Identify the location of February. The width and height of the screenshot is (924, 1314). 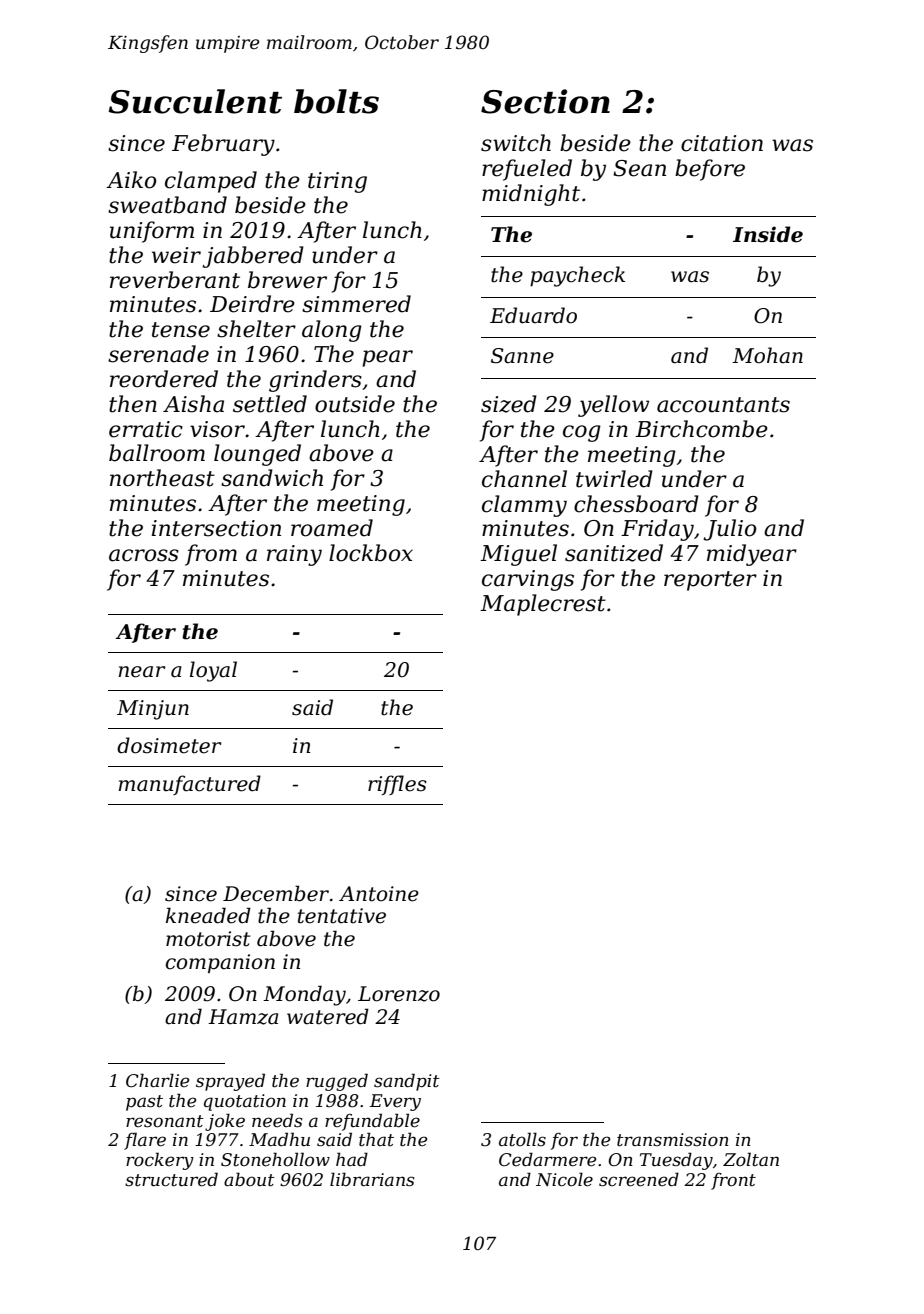
(223, 145).
